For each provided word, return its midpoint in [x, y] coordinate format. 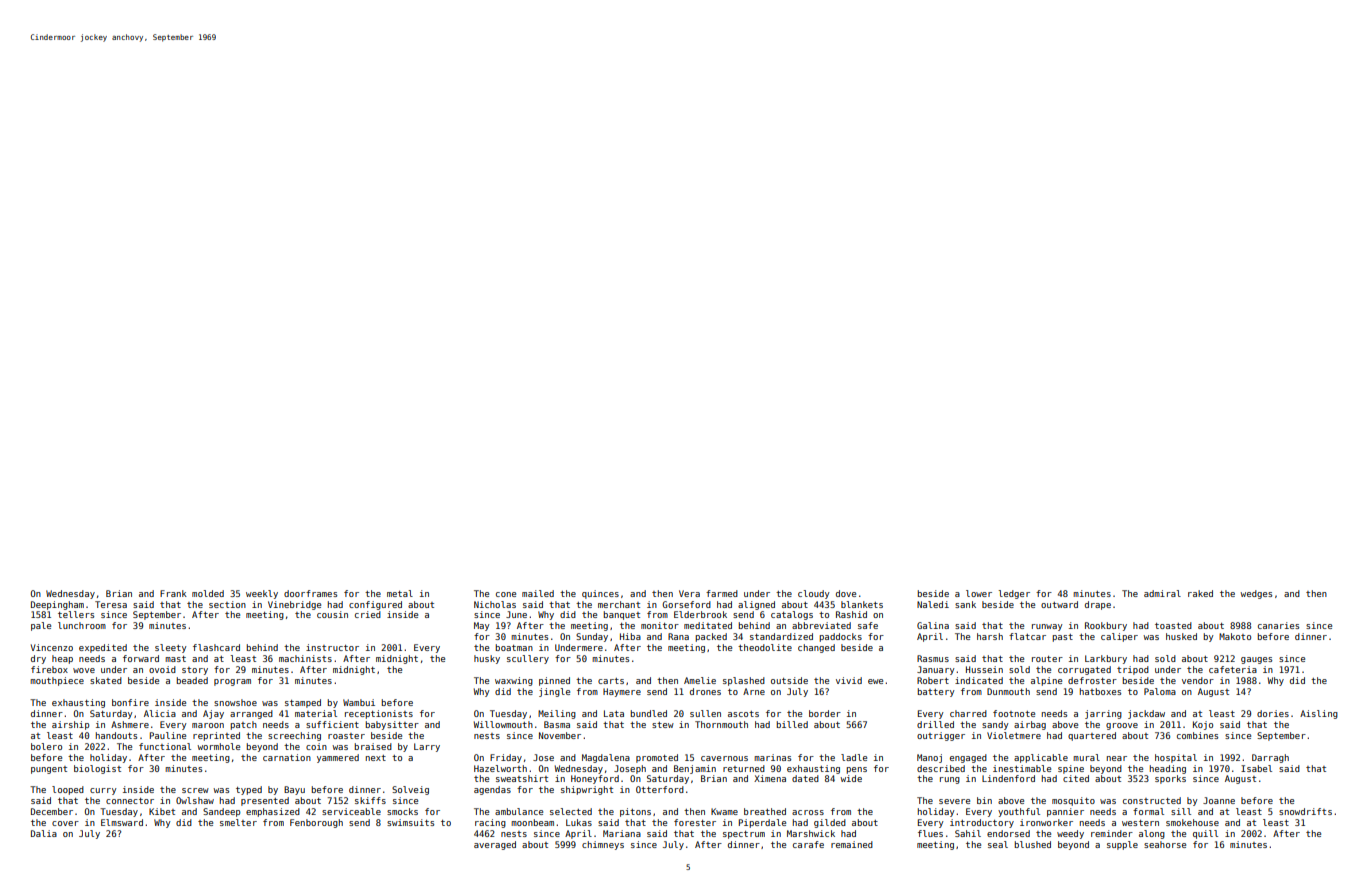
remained [852, 844]
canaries [1278, 625]
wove [84, 670]
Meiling [557, 714]
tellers [76, 614]
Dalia [44, 833]
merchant [619, 604]
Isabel [1256, 768]
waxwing [514, 681]
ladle [854, 757]
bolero [46, 746]
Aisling [1319, 714]
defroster [1092, 680]
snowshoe [235, 702]
